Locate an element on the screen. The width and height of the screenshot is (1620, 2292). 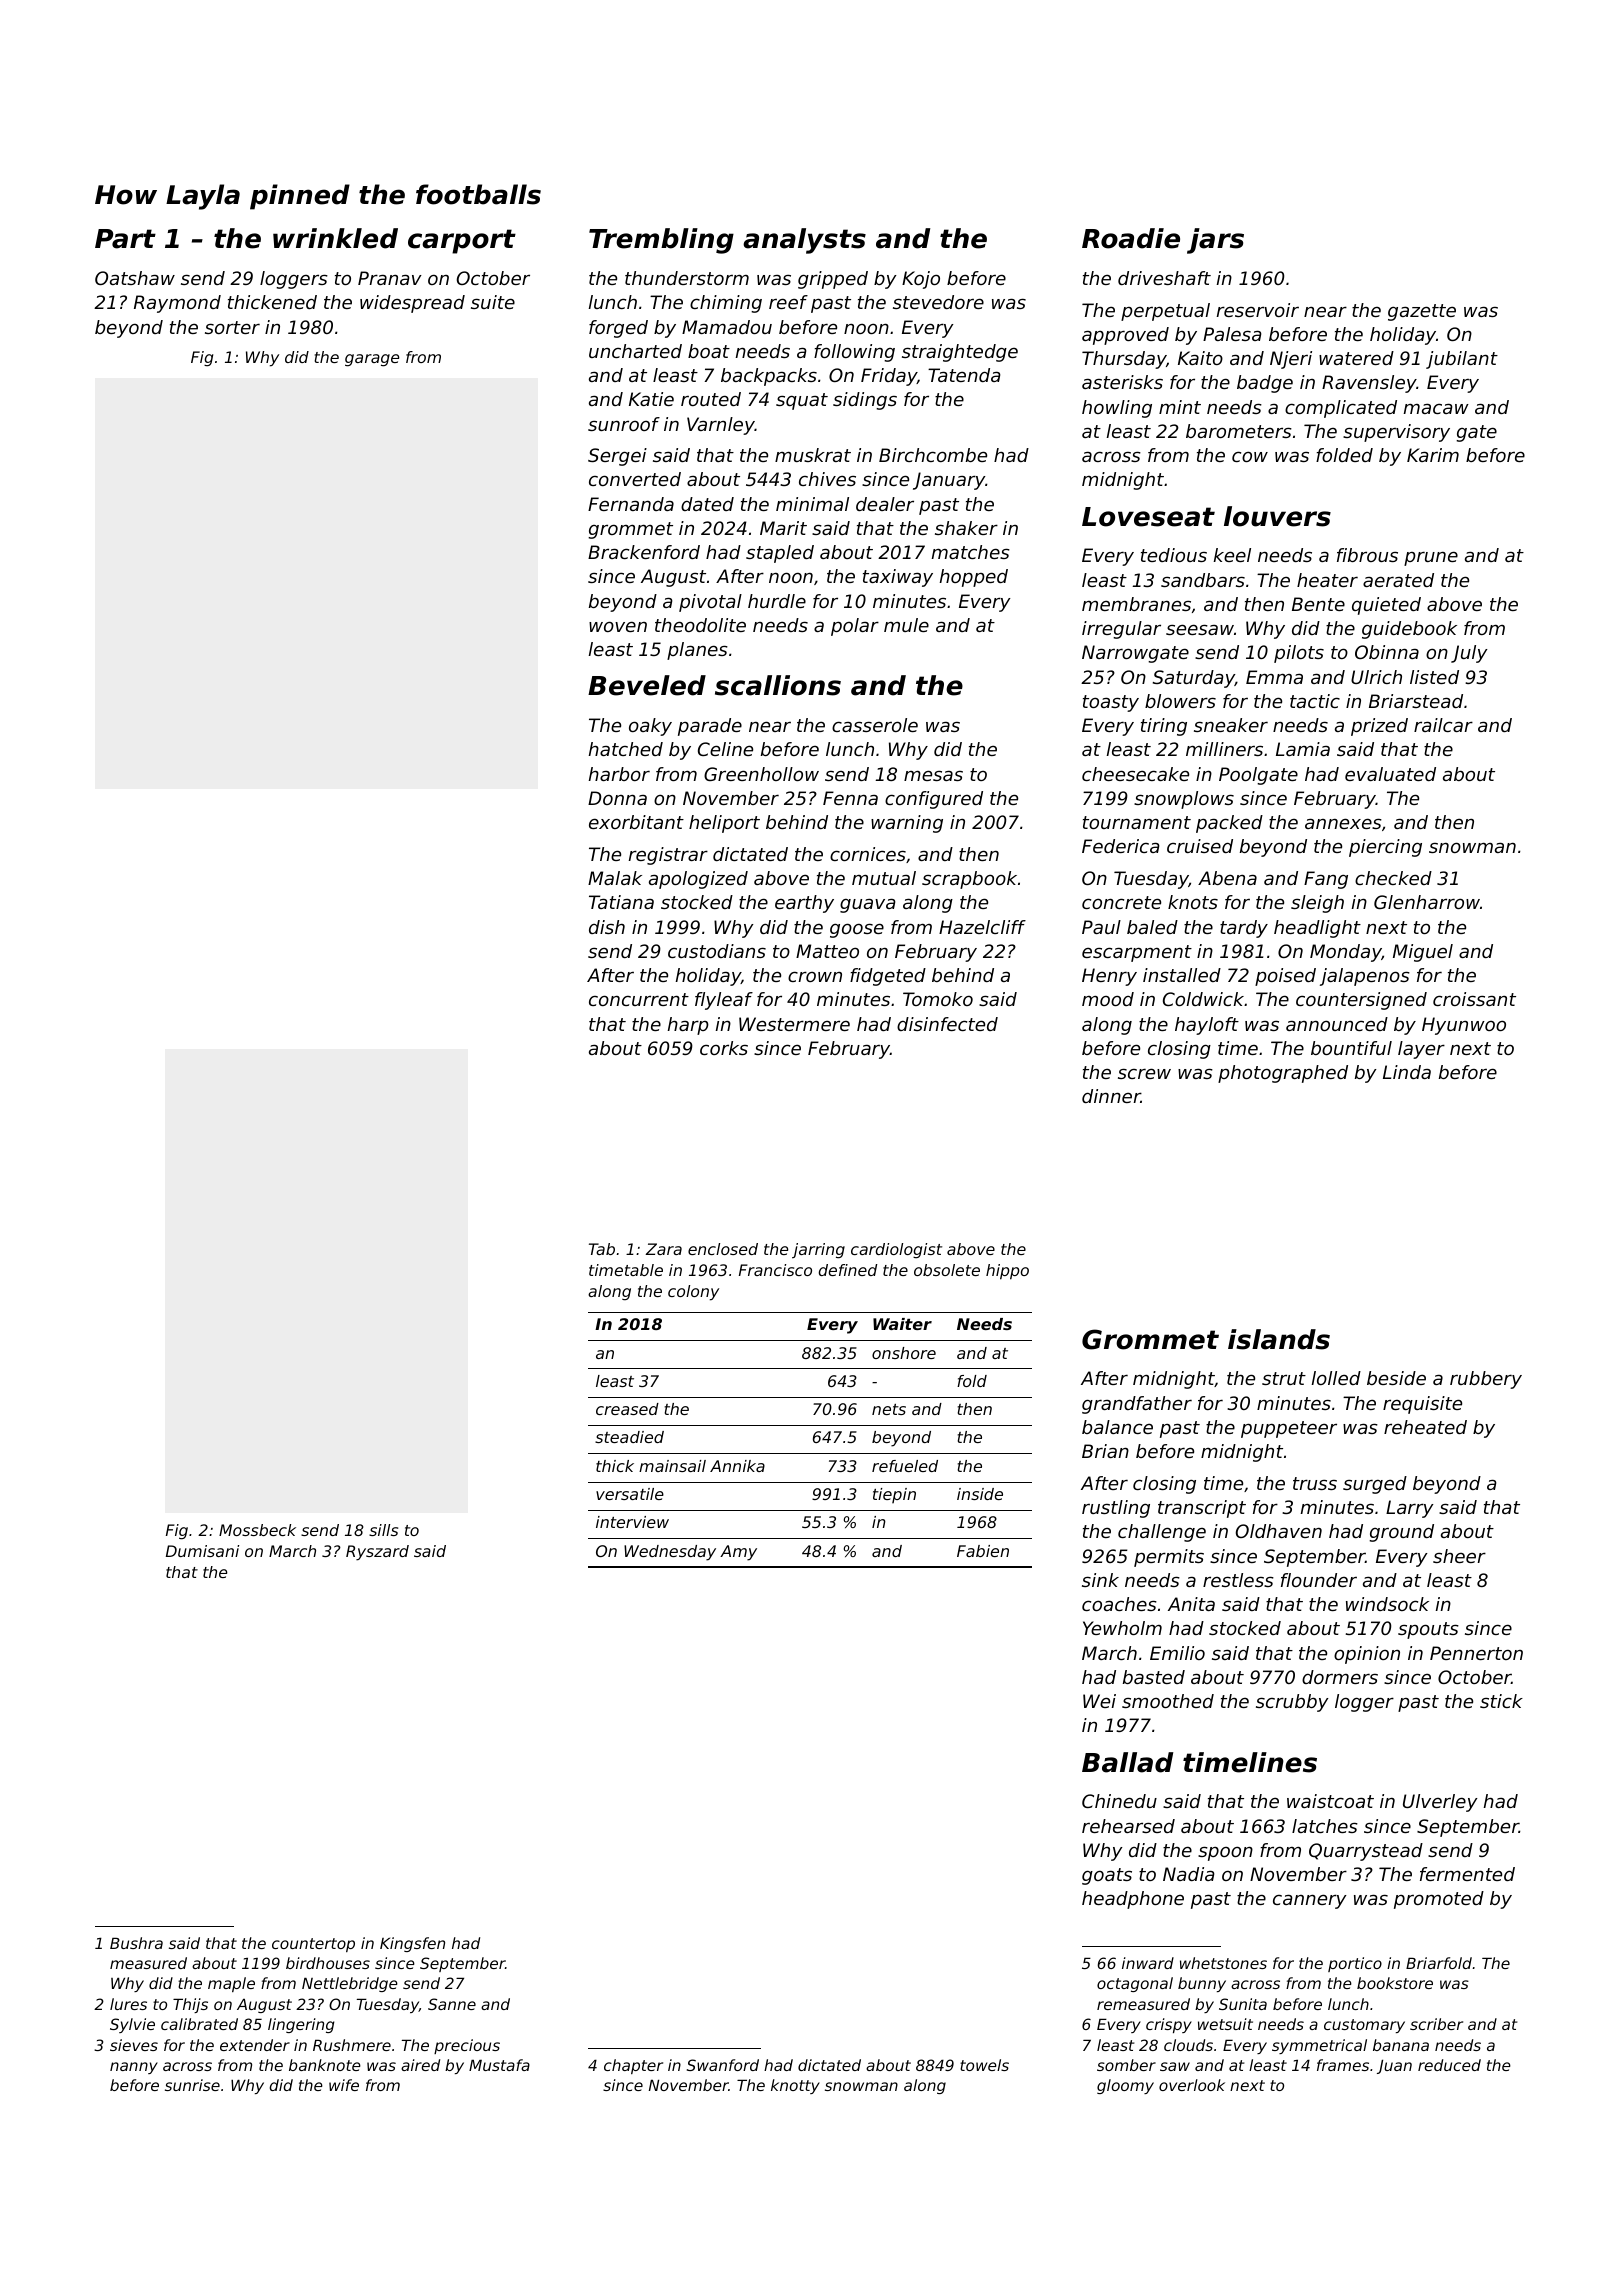
reduced is located at coordinates (1449, 2065).
